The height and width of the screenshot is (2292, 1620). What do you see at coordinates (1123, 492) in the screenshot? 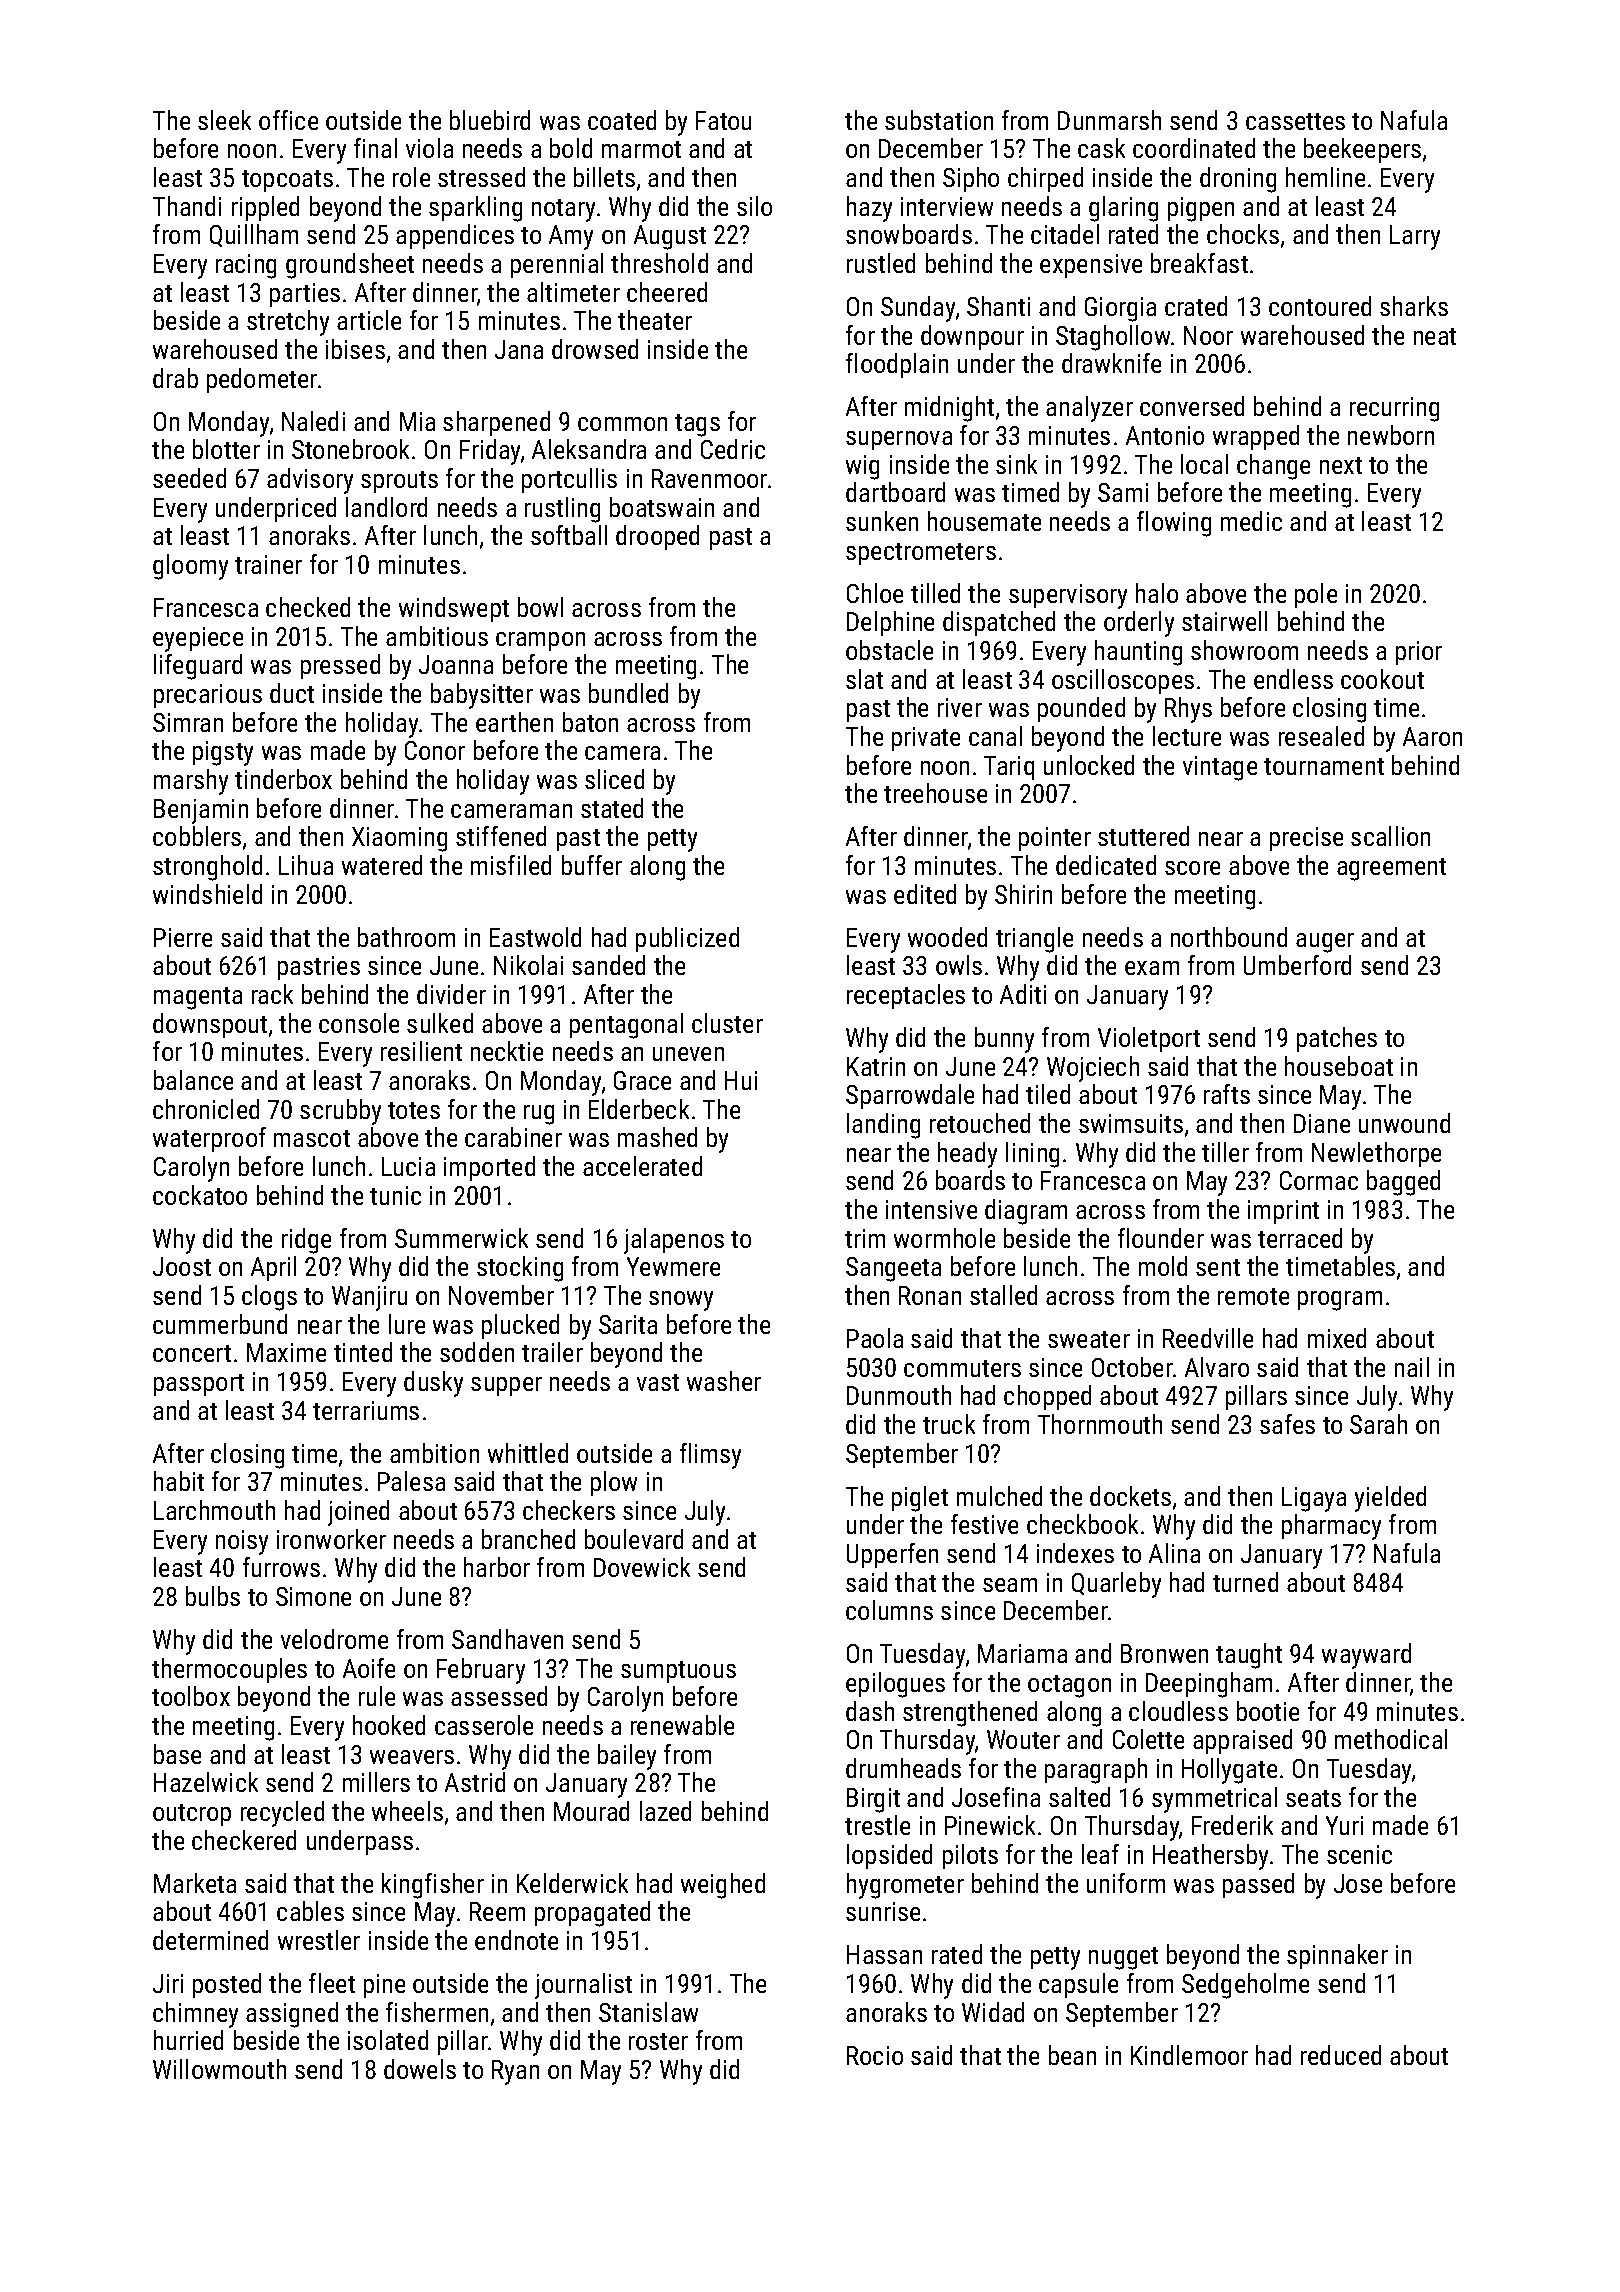
I see `Sami` at bounding box center [1123, 492].
